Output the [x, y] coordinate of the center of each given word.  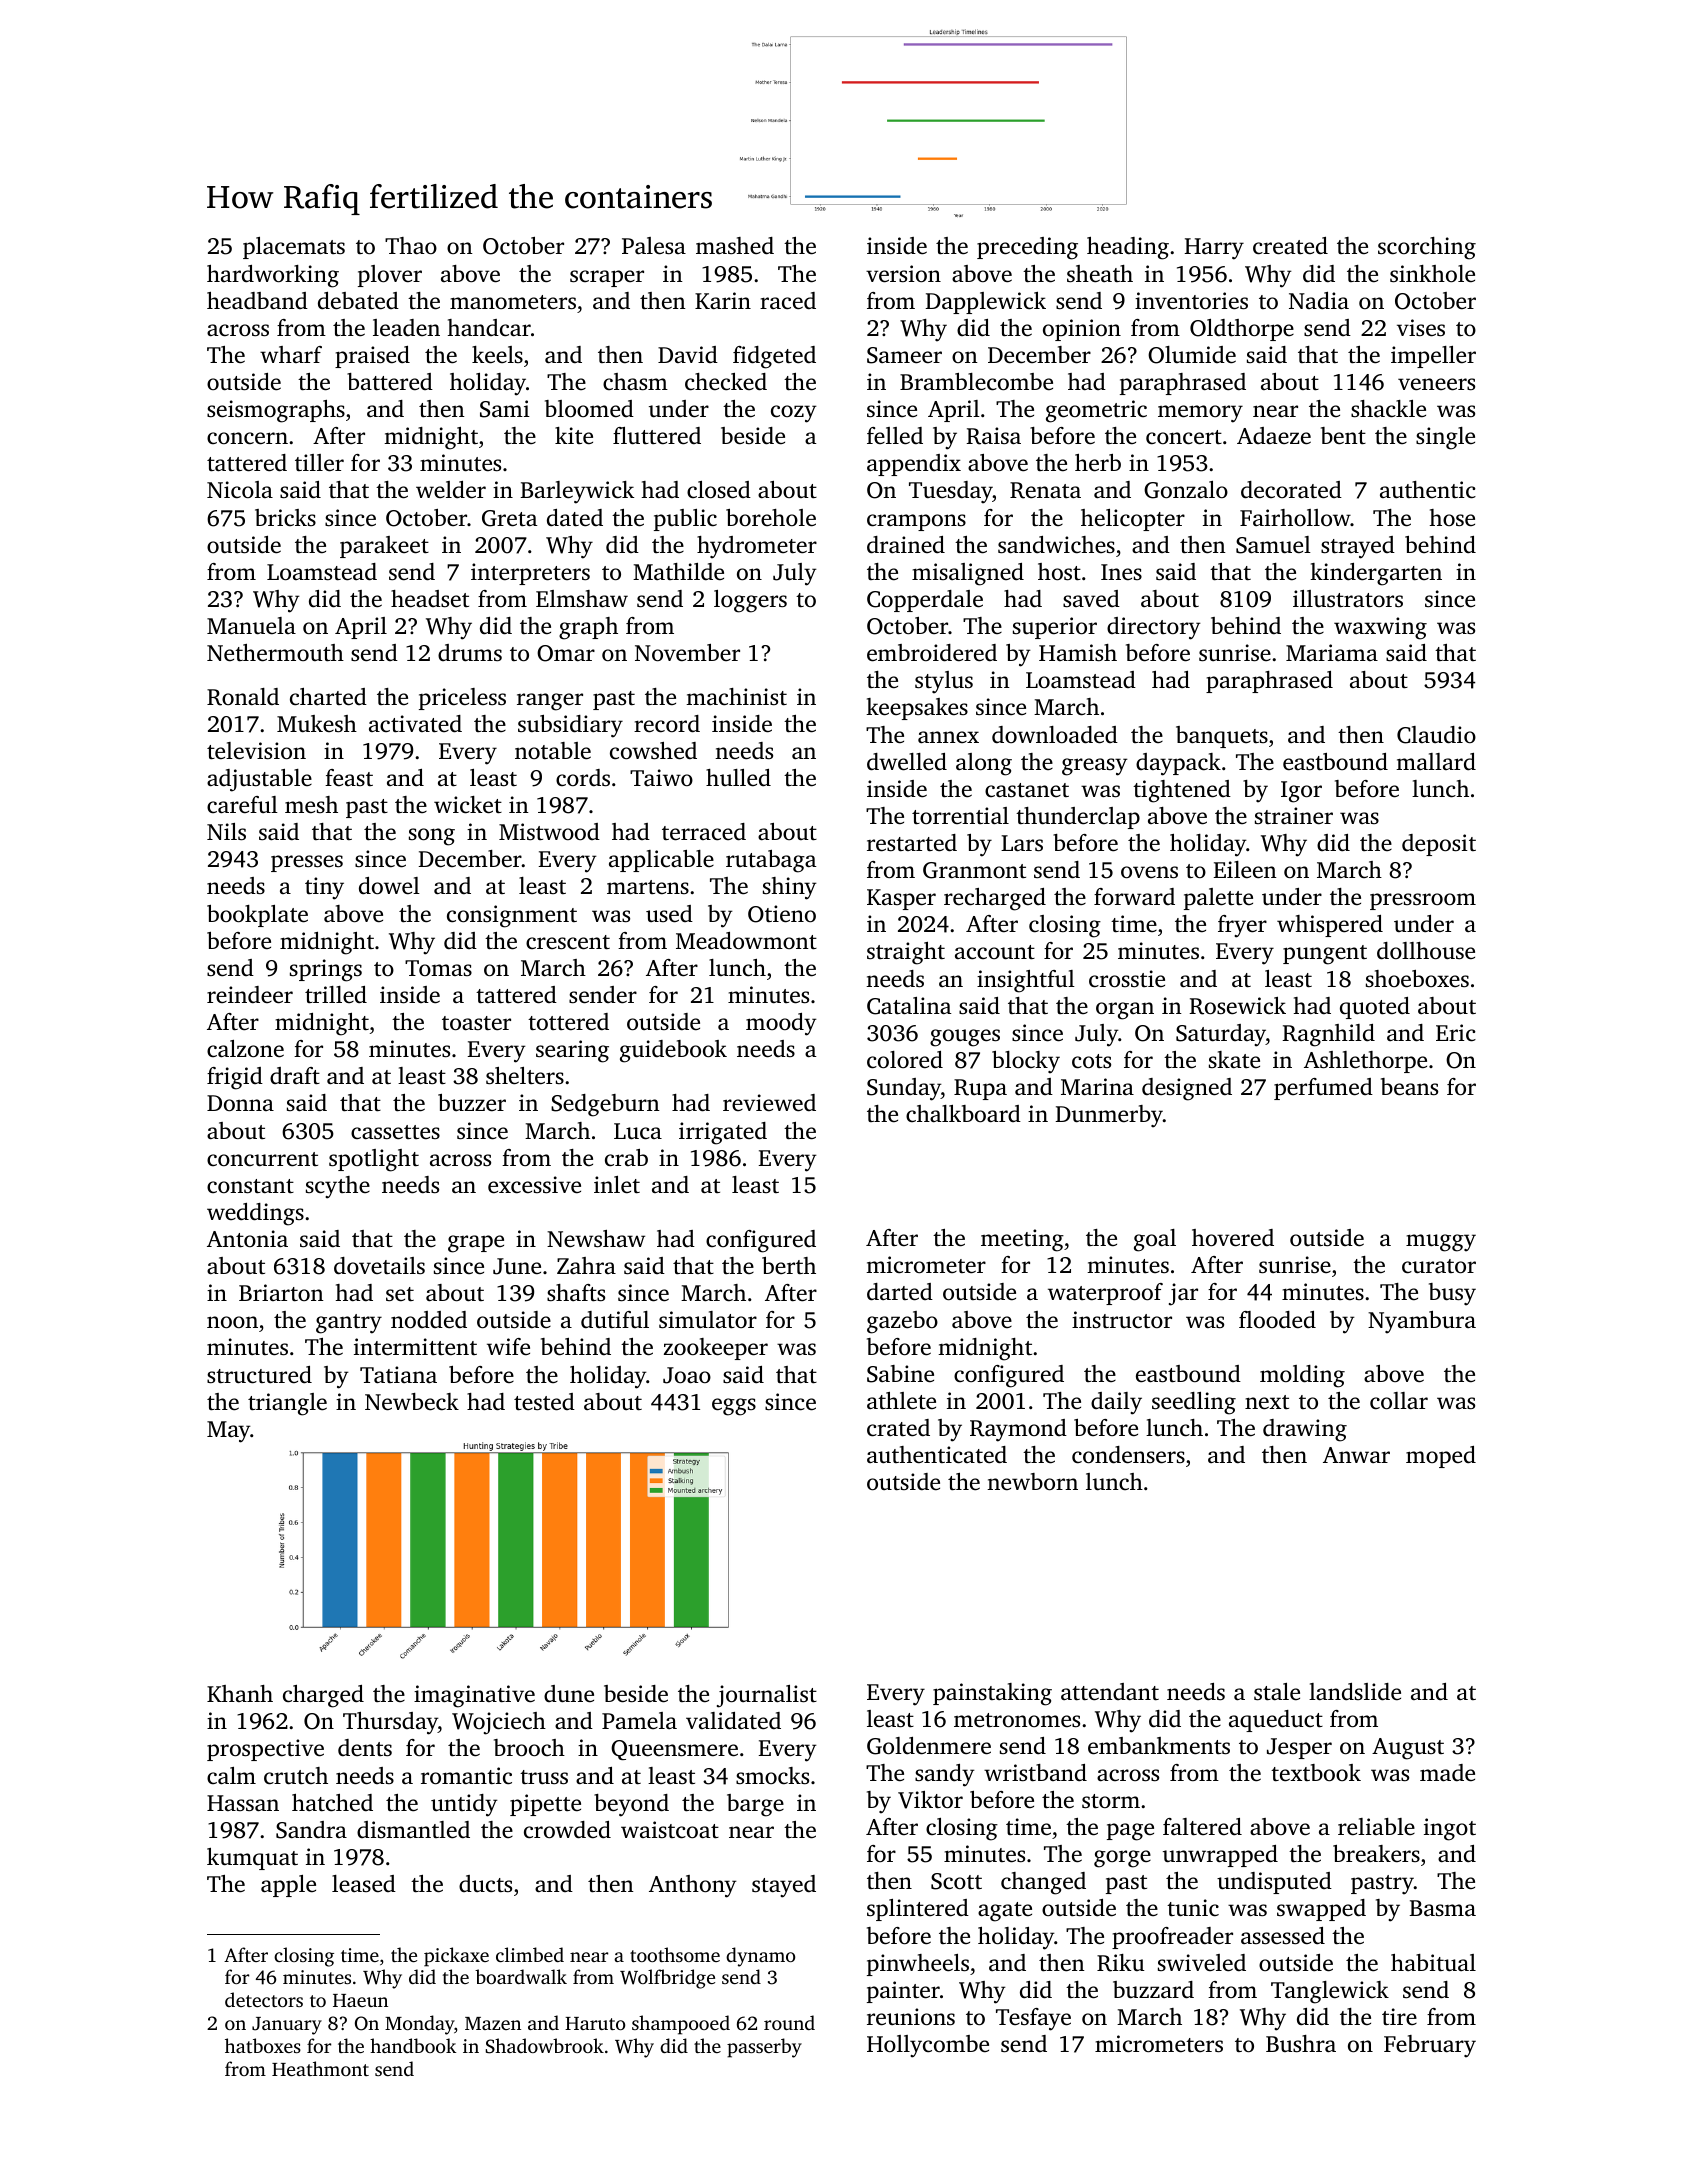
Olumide [1192, 355]
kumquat [252, 1859]
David [688, 354]
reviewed [769, 1103]
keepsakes [917, 709]
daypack [1178, 764]
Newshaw [596, 1239]
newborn [1032, 1482]
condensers [1128, 1455]
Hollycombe [928, 2046]
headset [430, 599]
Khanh [240, 1693]
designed [1187, 1089]
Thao [411, 245]
